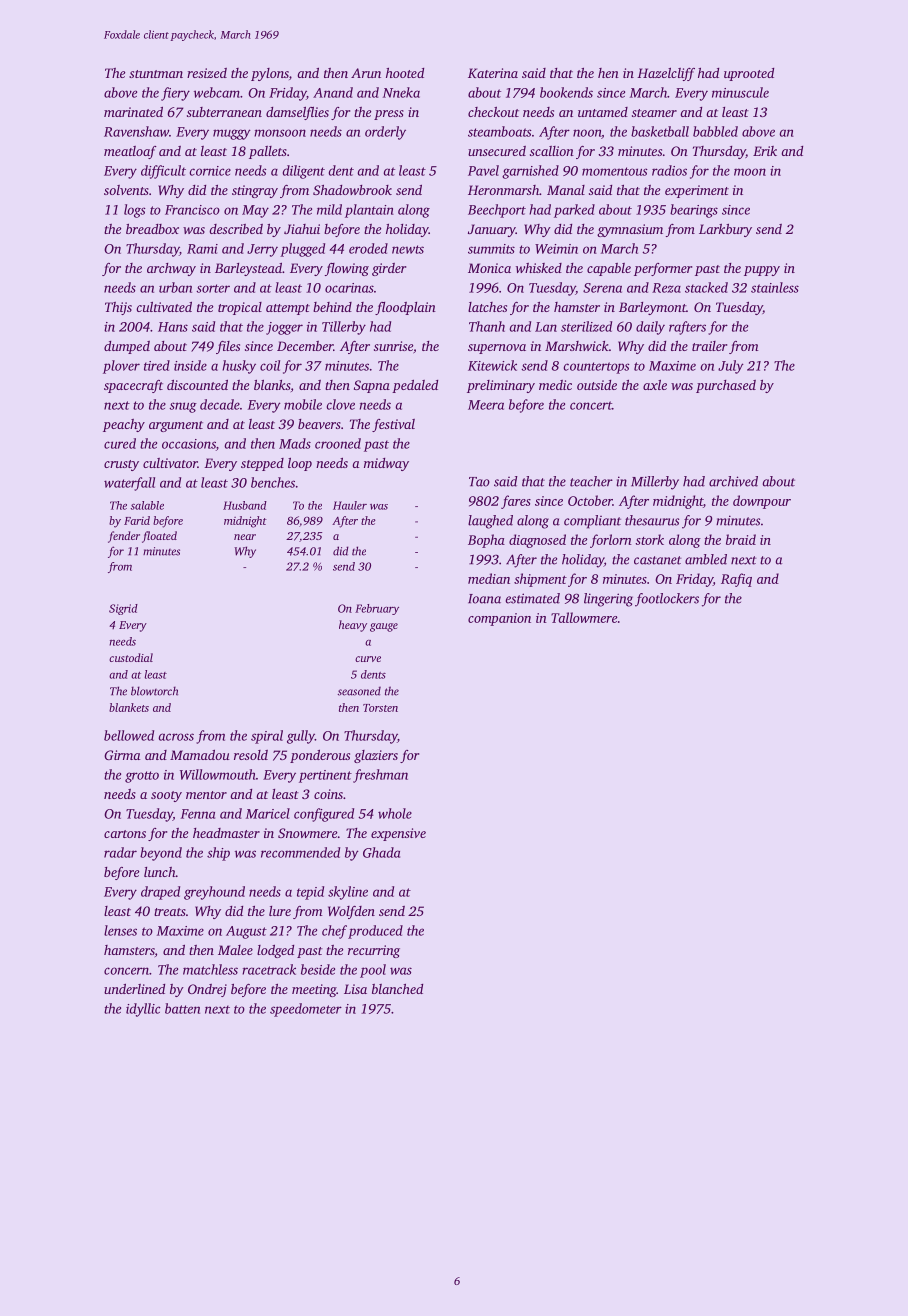 The width and height of the document is (908, 1316). Describe the element at coordinates (408, 249) in the document. I see `newts` at that location.
